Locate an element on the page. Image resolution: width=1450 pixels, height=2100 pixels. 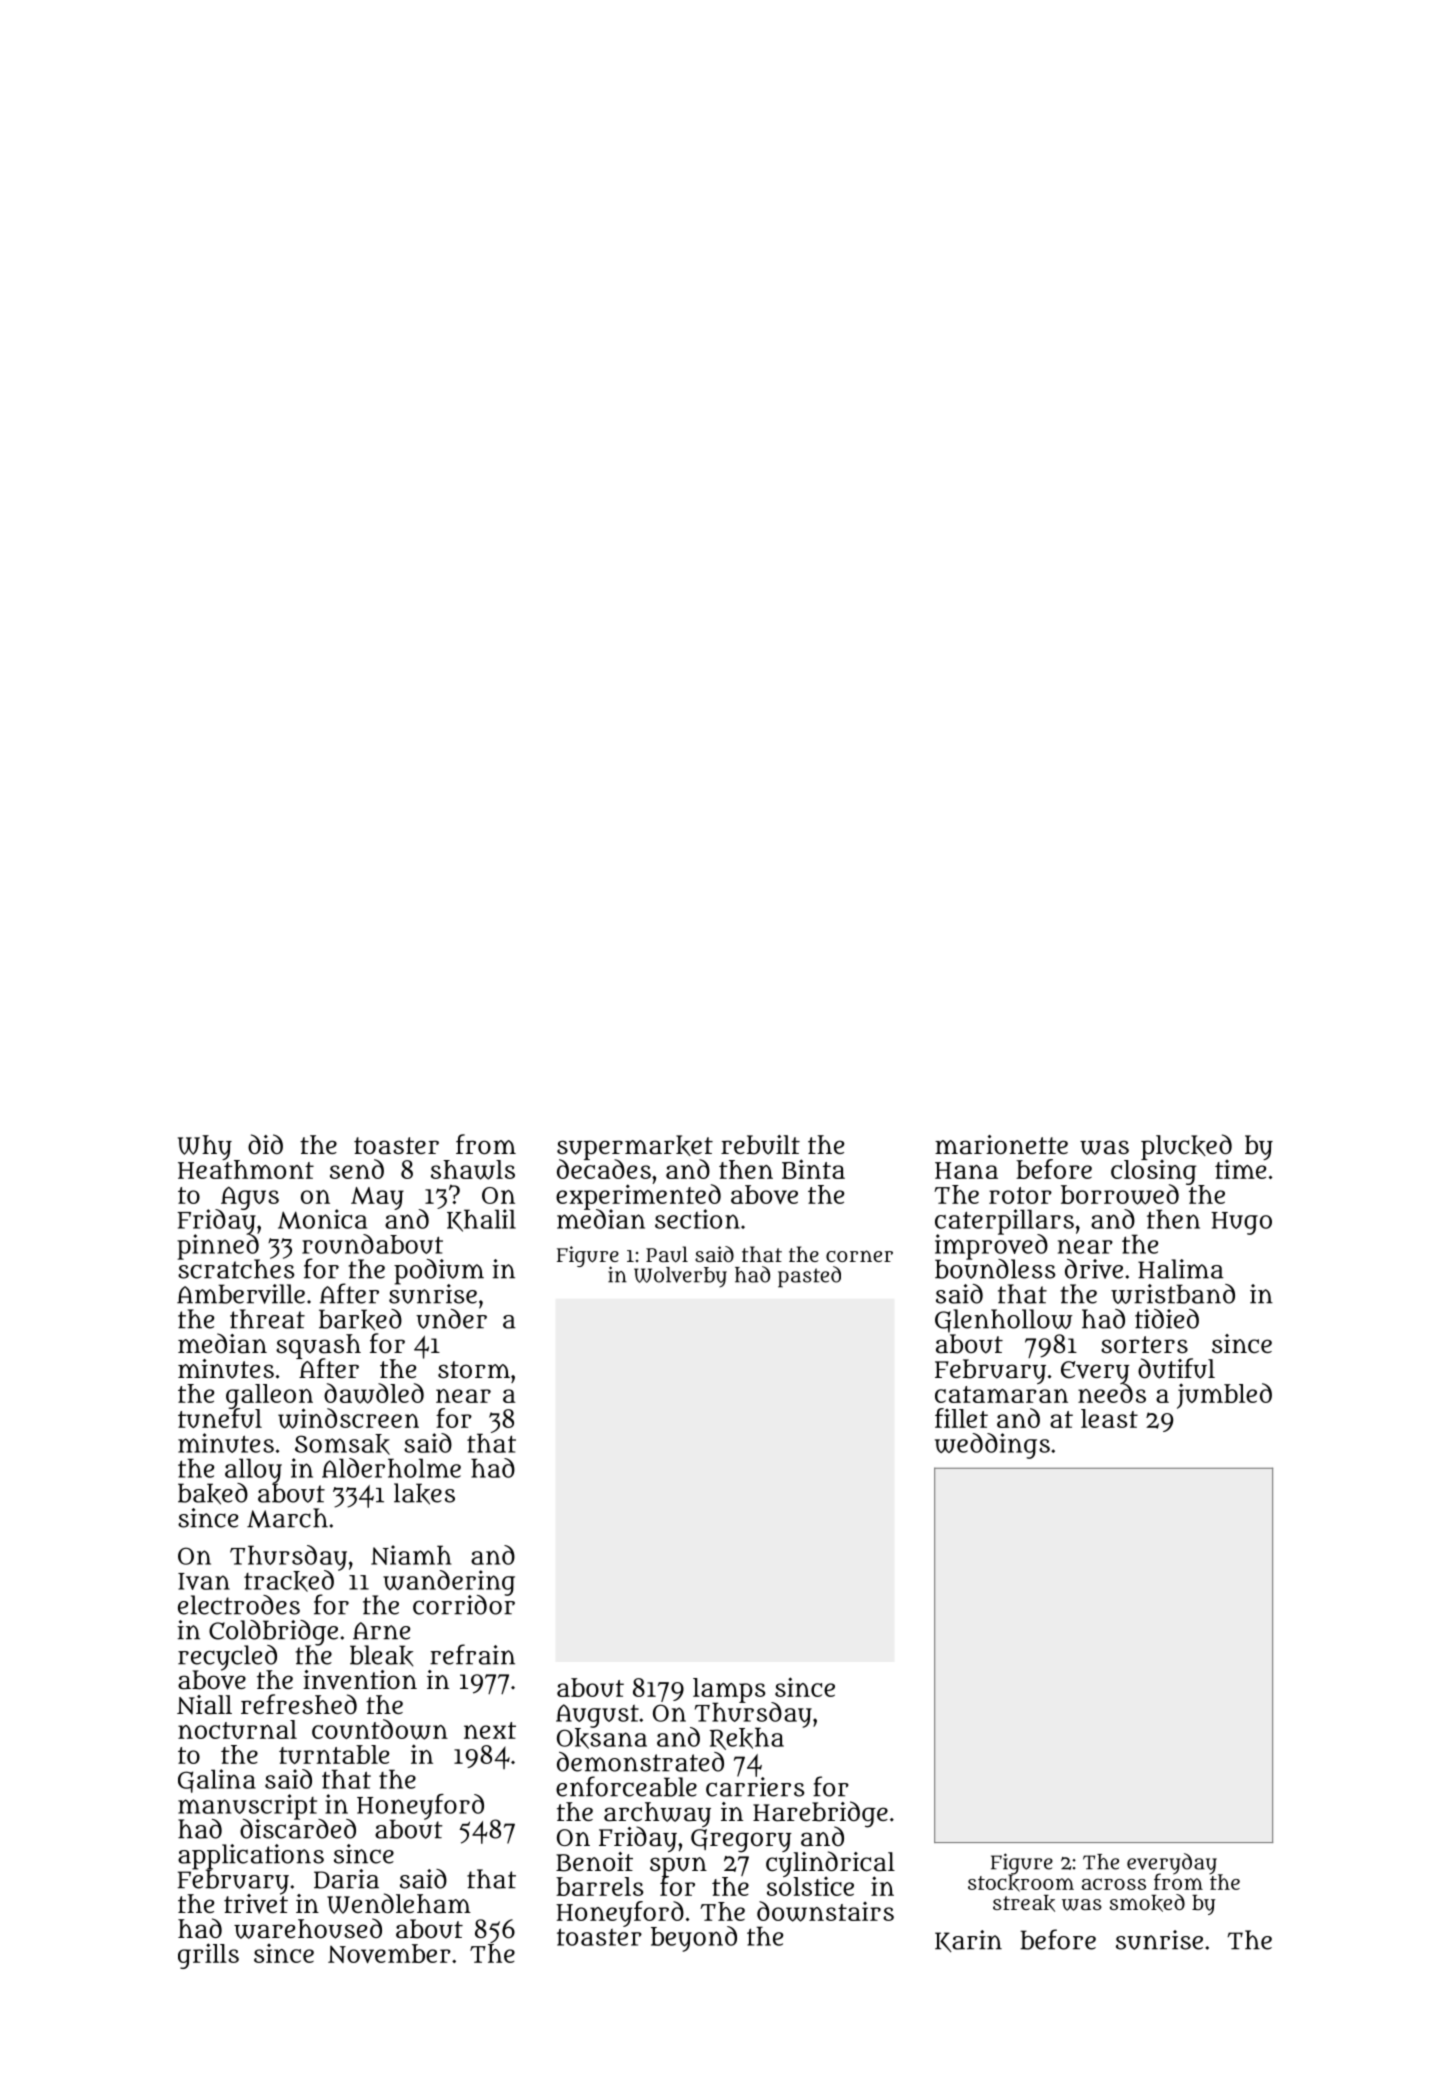
Alderholme is located at coordinates (391, 1468).
